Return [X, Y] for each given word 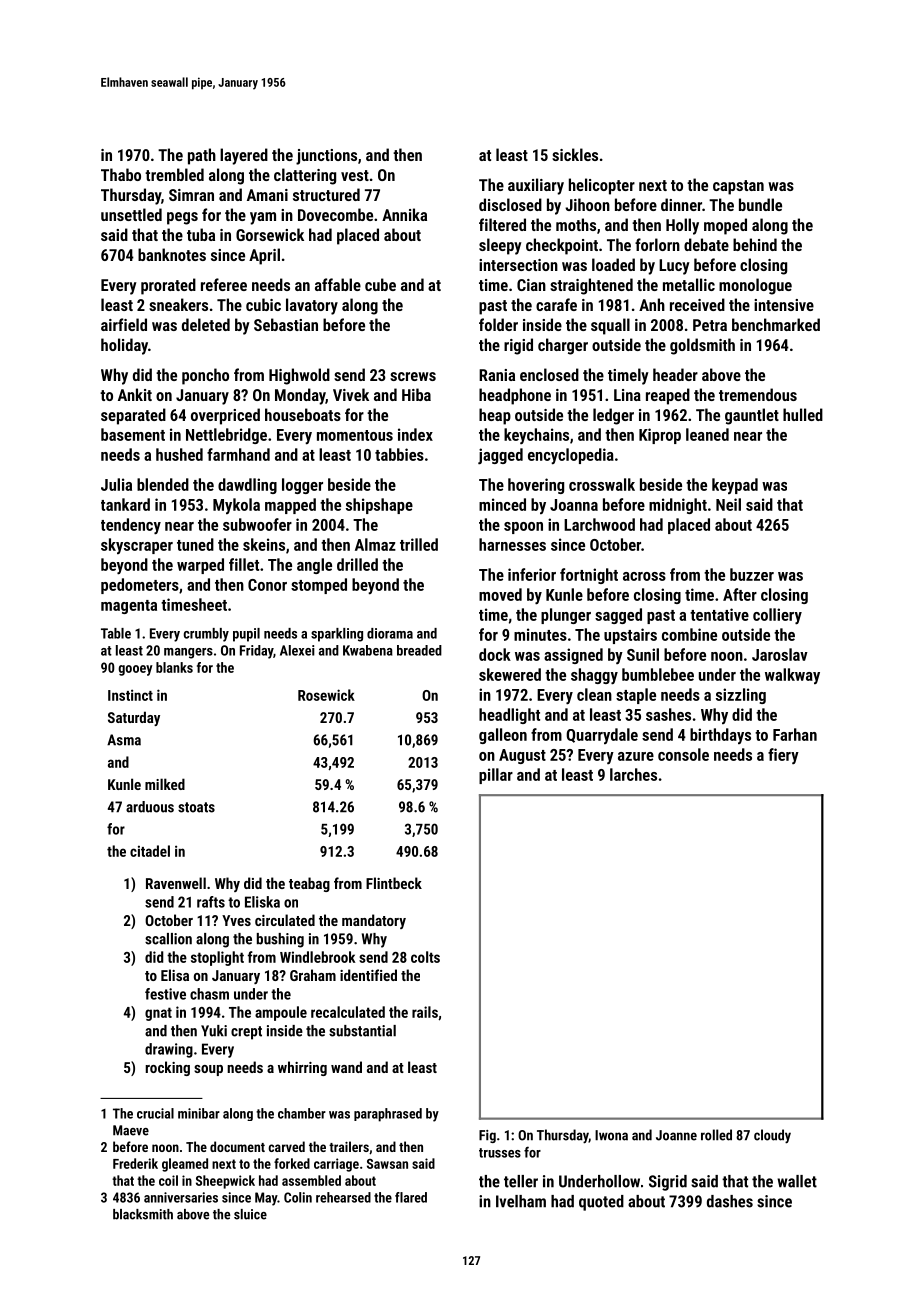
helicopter [602, 186]
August [522, 756]
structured [326, 194]
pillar [496, 776]
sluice [250, 1214]
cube [380, 284]
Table [116, 633]
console [683, 754]
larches [633, 774]
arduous [150, 807]
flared [411, 1197]
